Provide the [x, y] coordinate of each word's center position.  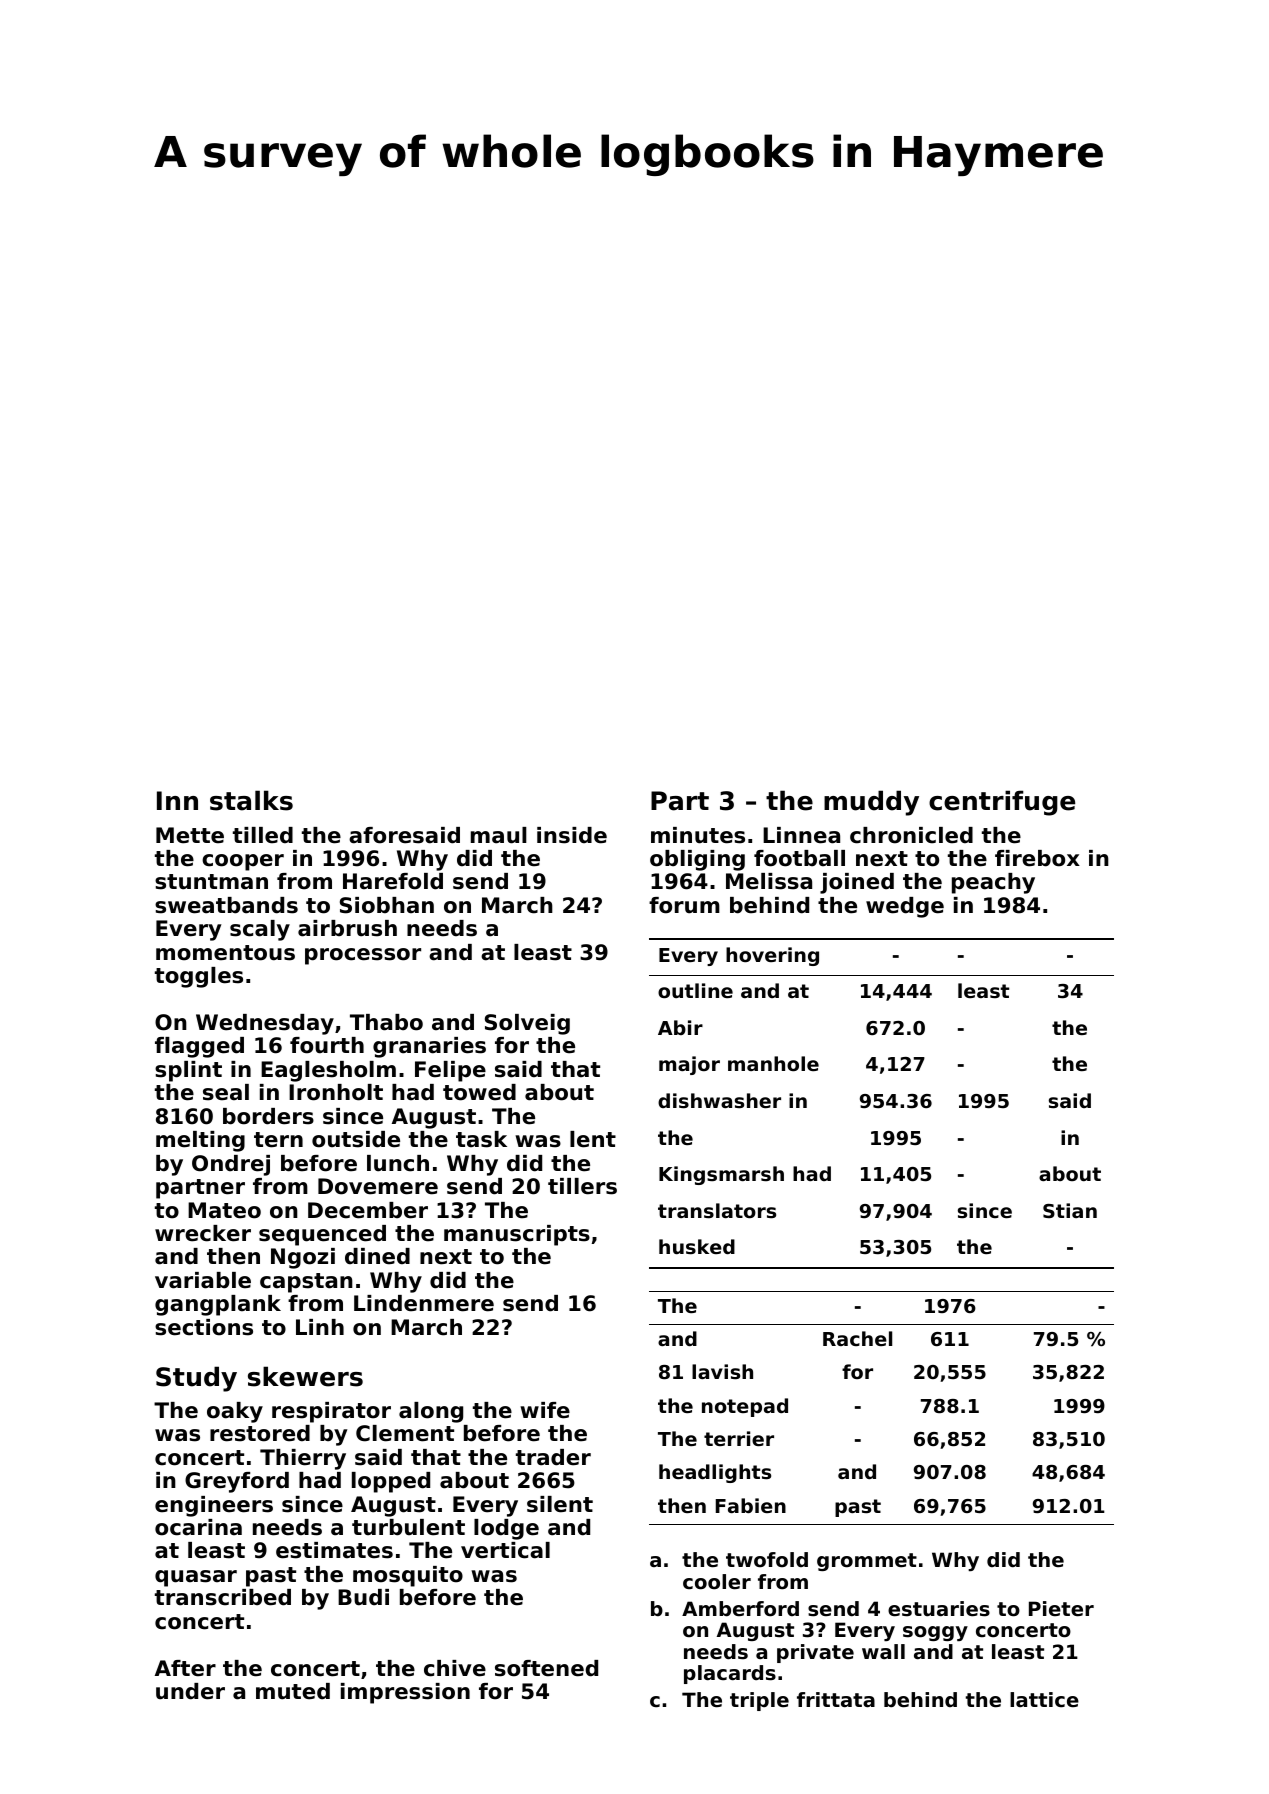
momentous [225, 953]
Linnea [801, 835]
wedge [905, 907]
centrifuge [1002, 803]
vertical [505, 1550]
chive [455, 1668]
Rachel [857, 1338]
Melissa [769, 881]
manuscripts [517, 1235]
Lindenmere [424, 1303]
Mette [190, 835]
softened [546, 1668]
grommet [867, 1562]
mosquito [408, 1576]
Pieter [1061, 1609]
